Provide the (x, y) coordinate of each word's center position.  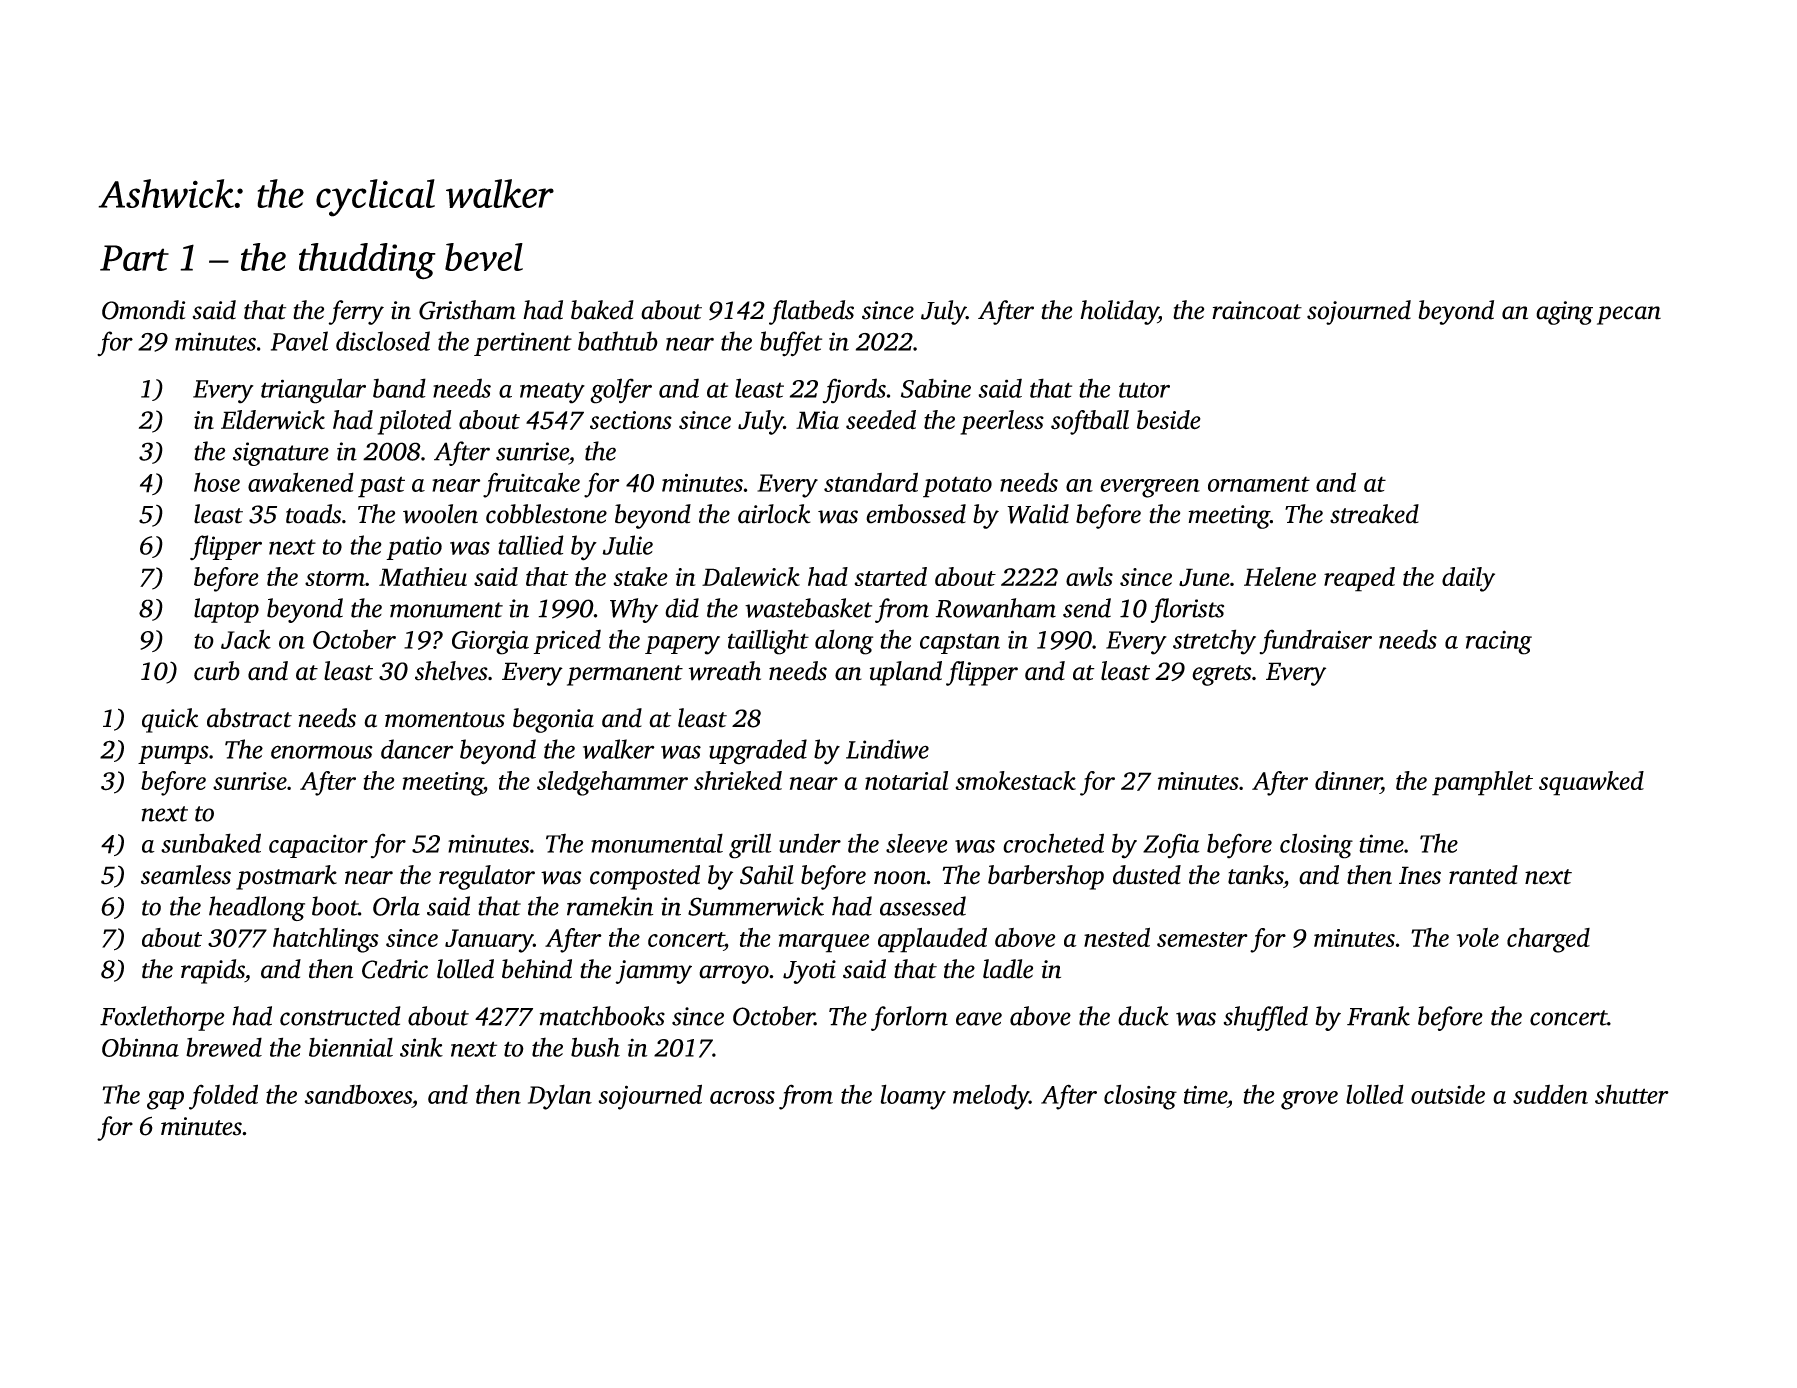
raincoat (1257, 310)
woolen (440, 514)
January (489, 941)
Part (134, 258)
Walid (1038, 514)
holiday (1119, 312)
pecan (1629, 315)
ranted (1483, 875)
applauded (932, 940)
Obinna (140, 1047)
